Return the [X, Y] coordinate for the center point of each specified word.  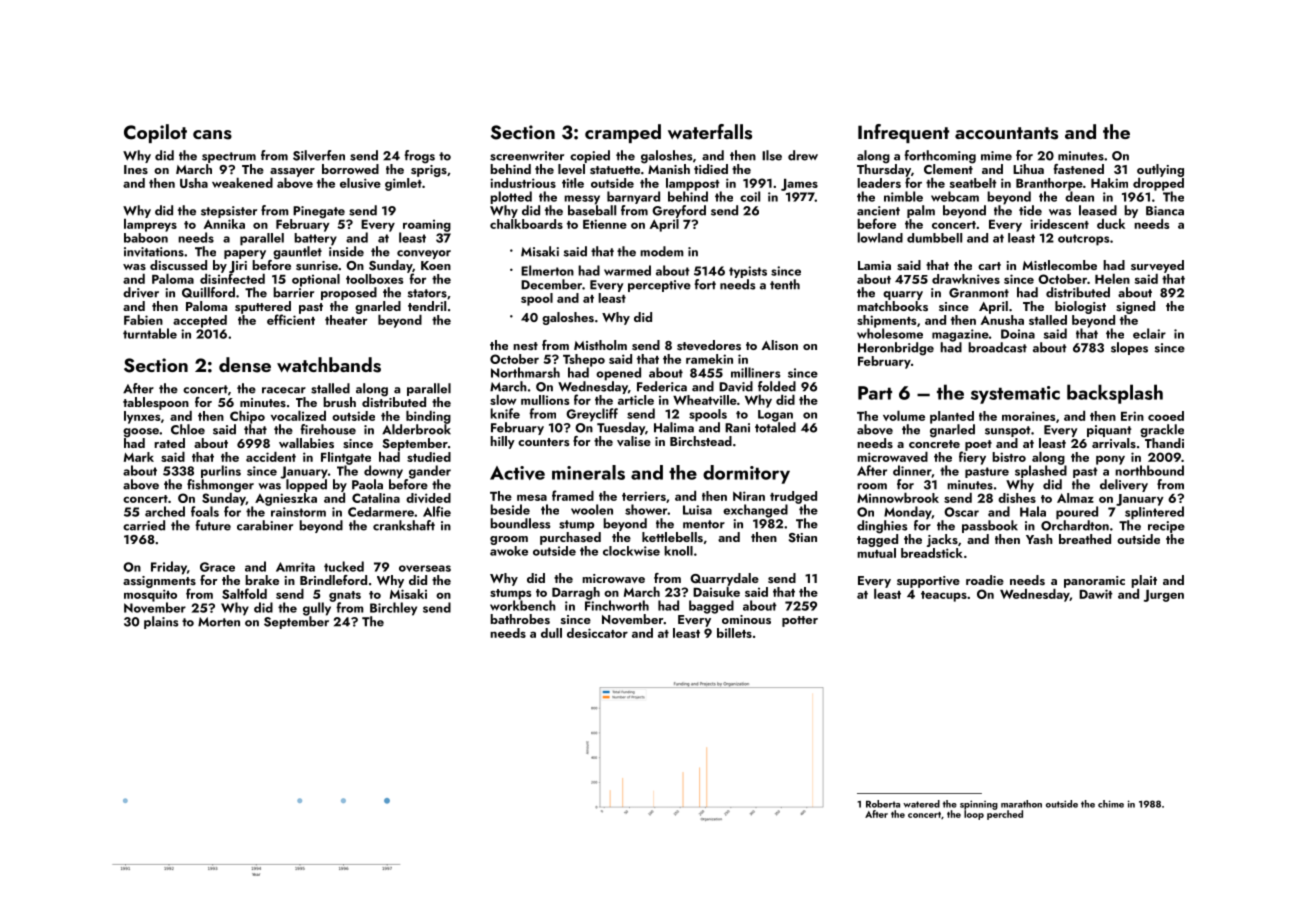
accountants [1006, 133]
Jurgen [1164, 596]
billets [734, 633]
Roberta [883, 804]
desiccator [597, 633]
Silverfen [319, 155]
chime [1111, 804]
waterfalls [710, 132]
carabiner [265, 525]
